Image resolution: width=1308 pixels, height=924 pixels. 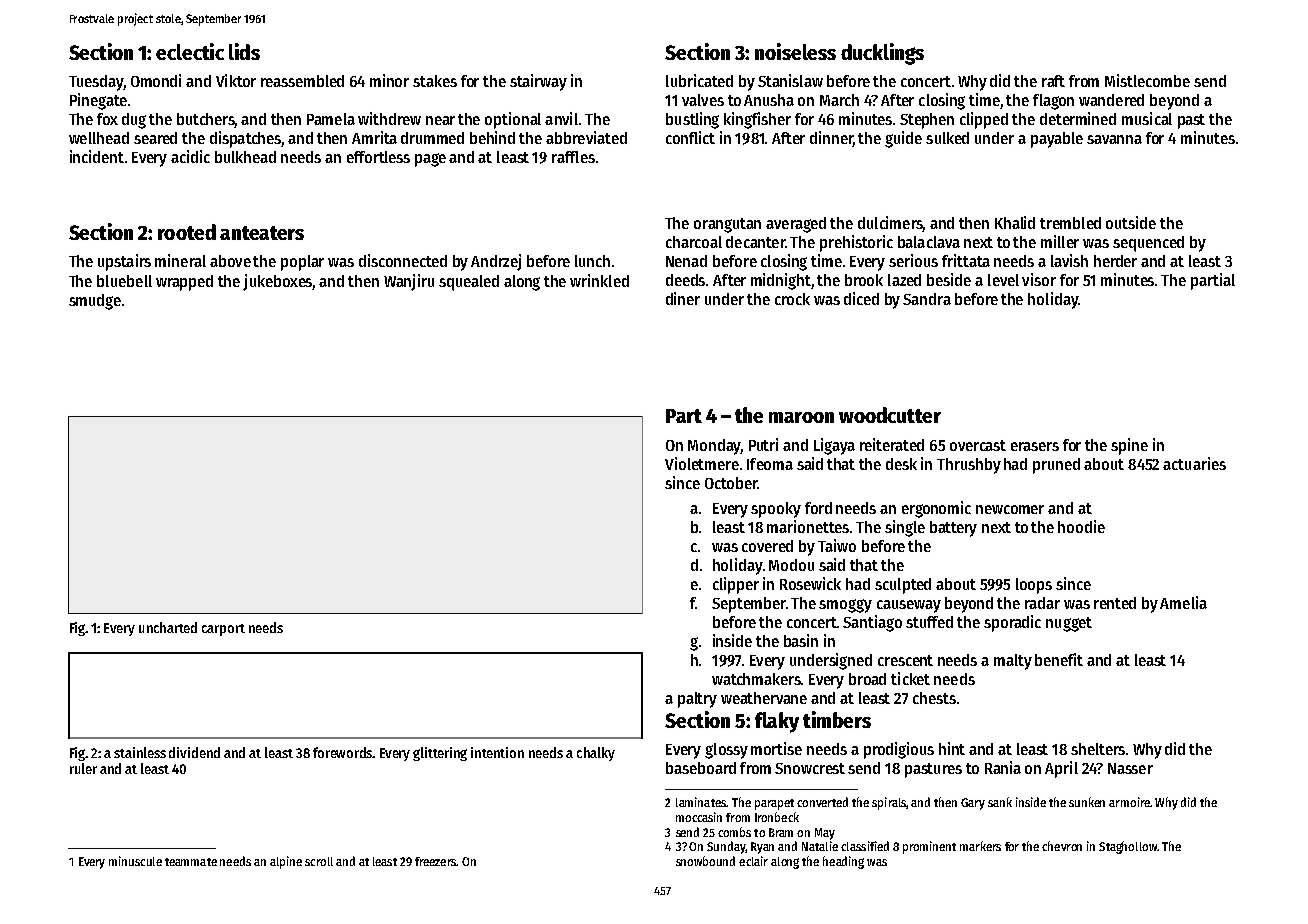 What do you see at coordinates (573, 157) in the screenshot?
I see `raffles` at bounding box center [573, 157].
